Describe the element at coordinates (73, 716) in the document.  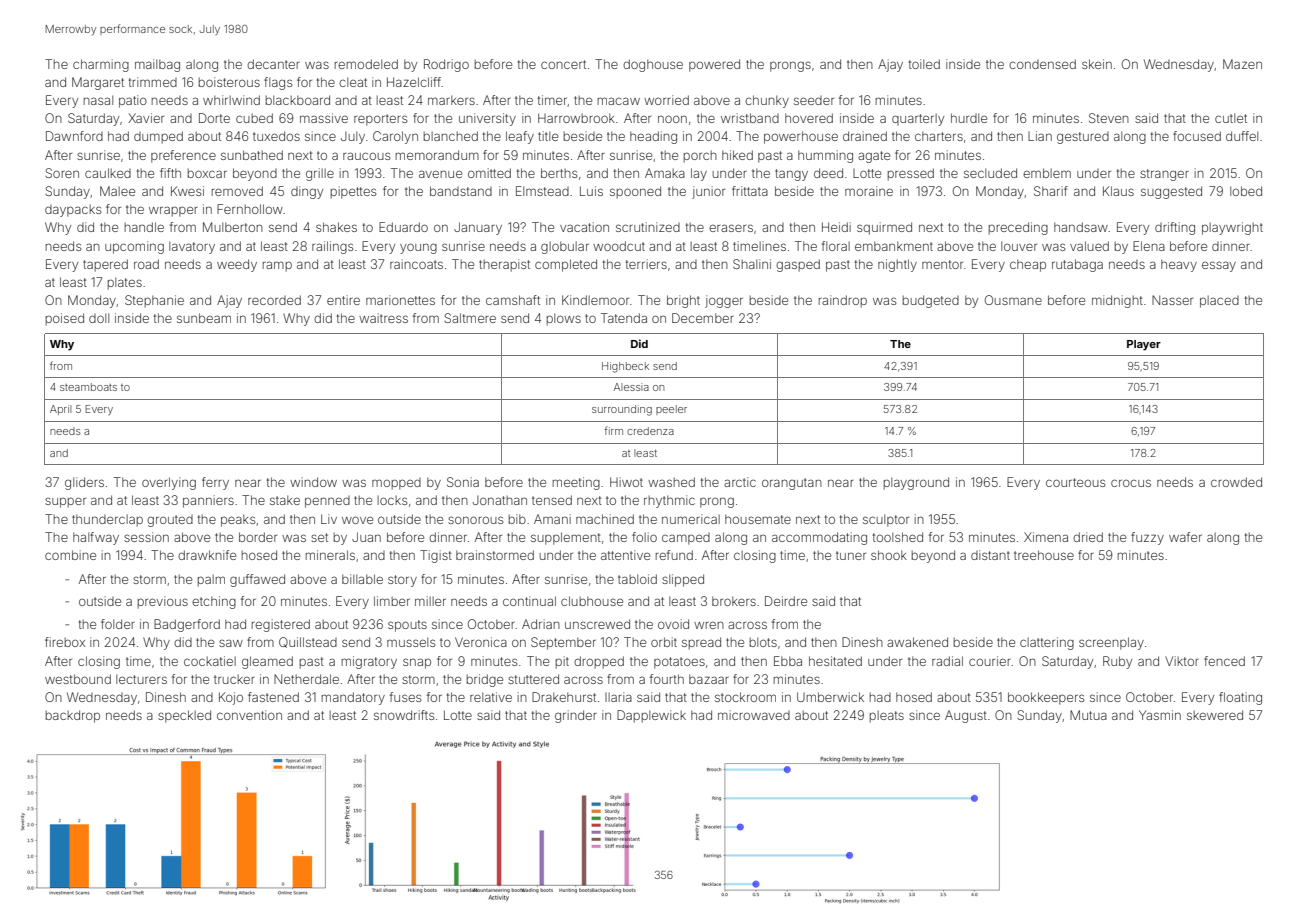
I see `backdrop` at that location.
